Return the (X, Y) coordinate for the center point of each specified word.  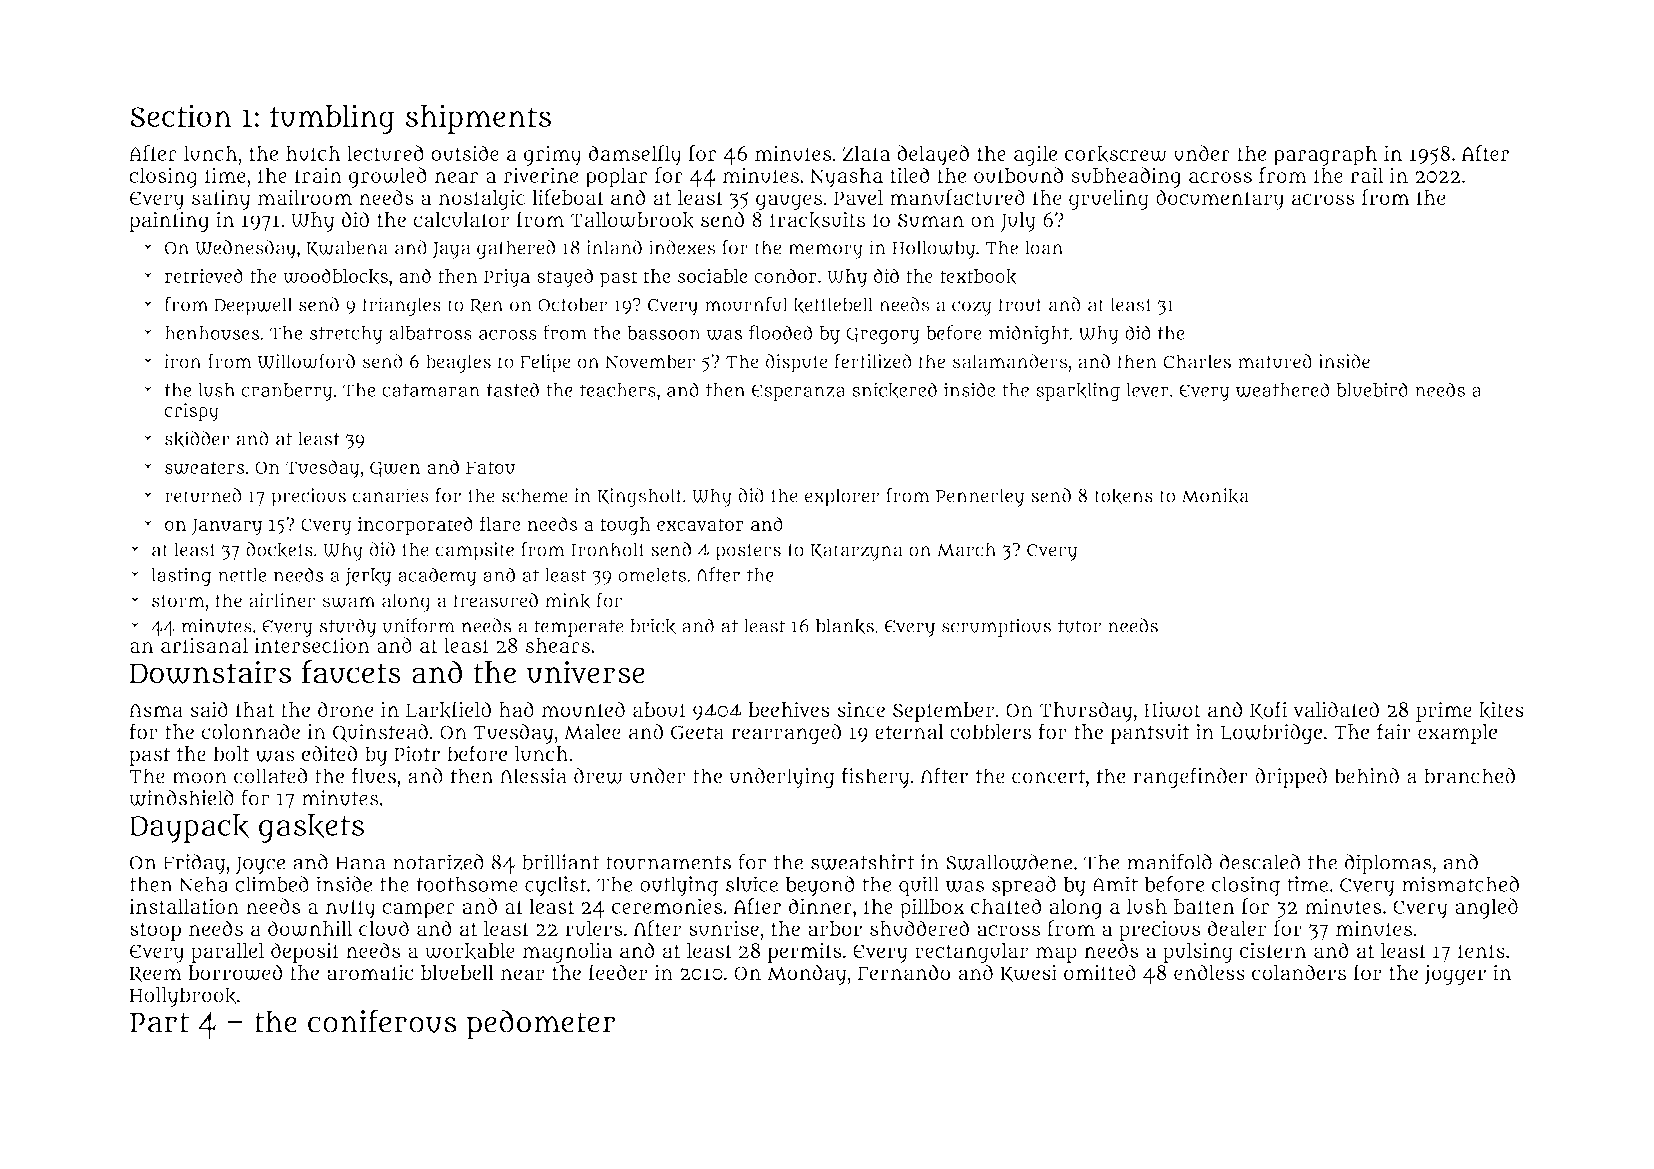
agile (1035, 155)
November (650, 361)
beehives (789, 710)
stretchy (346, 335)
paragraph (1325, 156)
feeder (618, 972)
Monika (1215, 496)
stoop (155, 931)
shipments (478, 119)
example (1457, 734)
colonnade (250, 731)
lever (1147, 390)
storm (178, 601)
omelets (652, 575)
